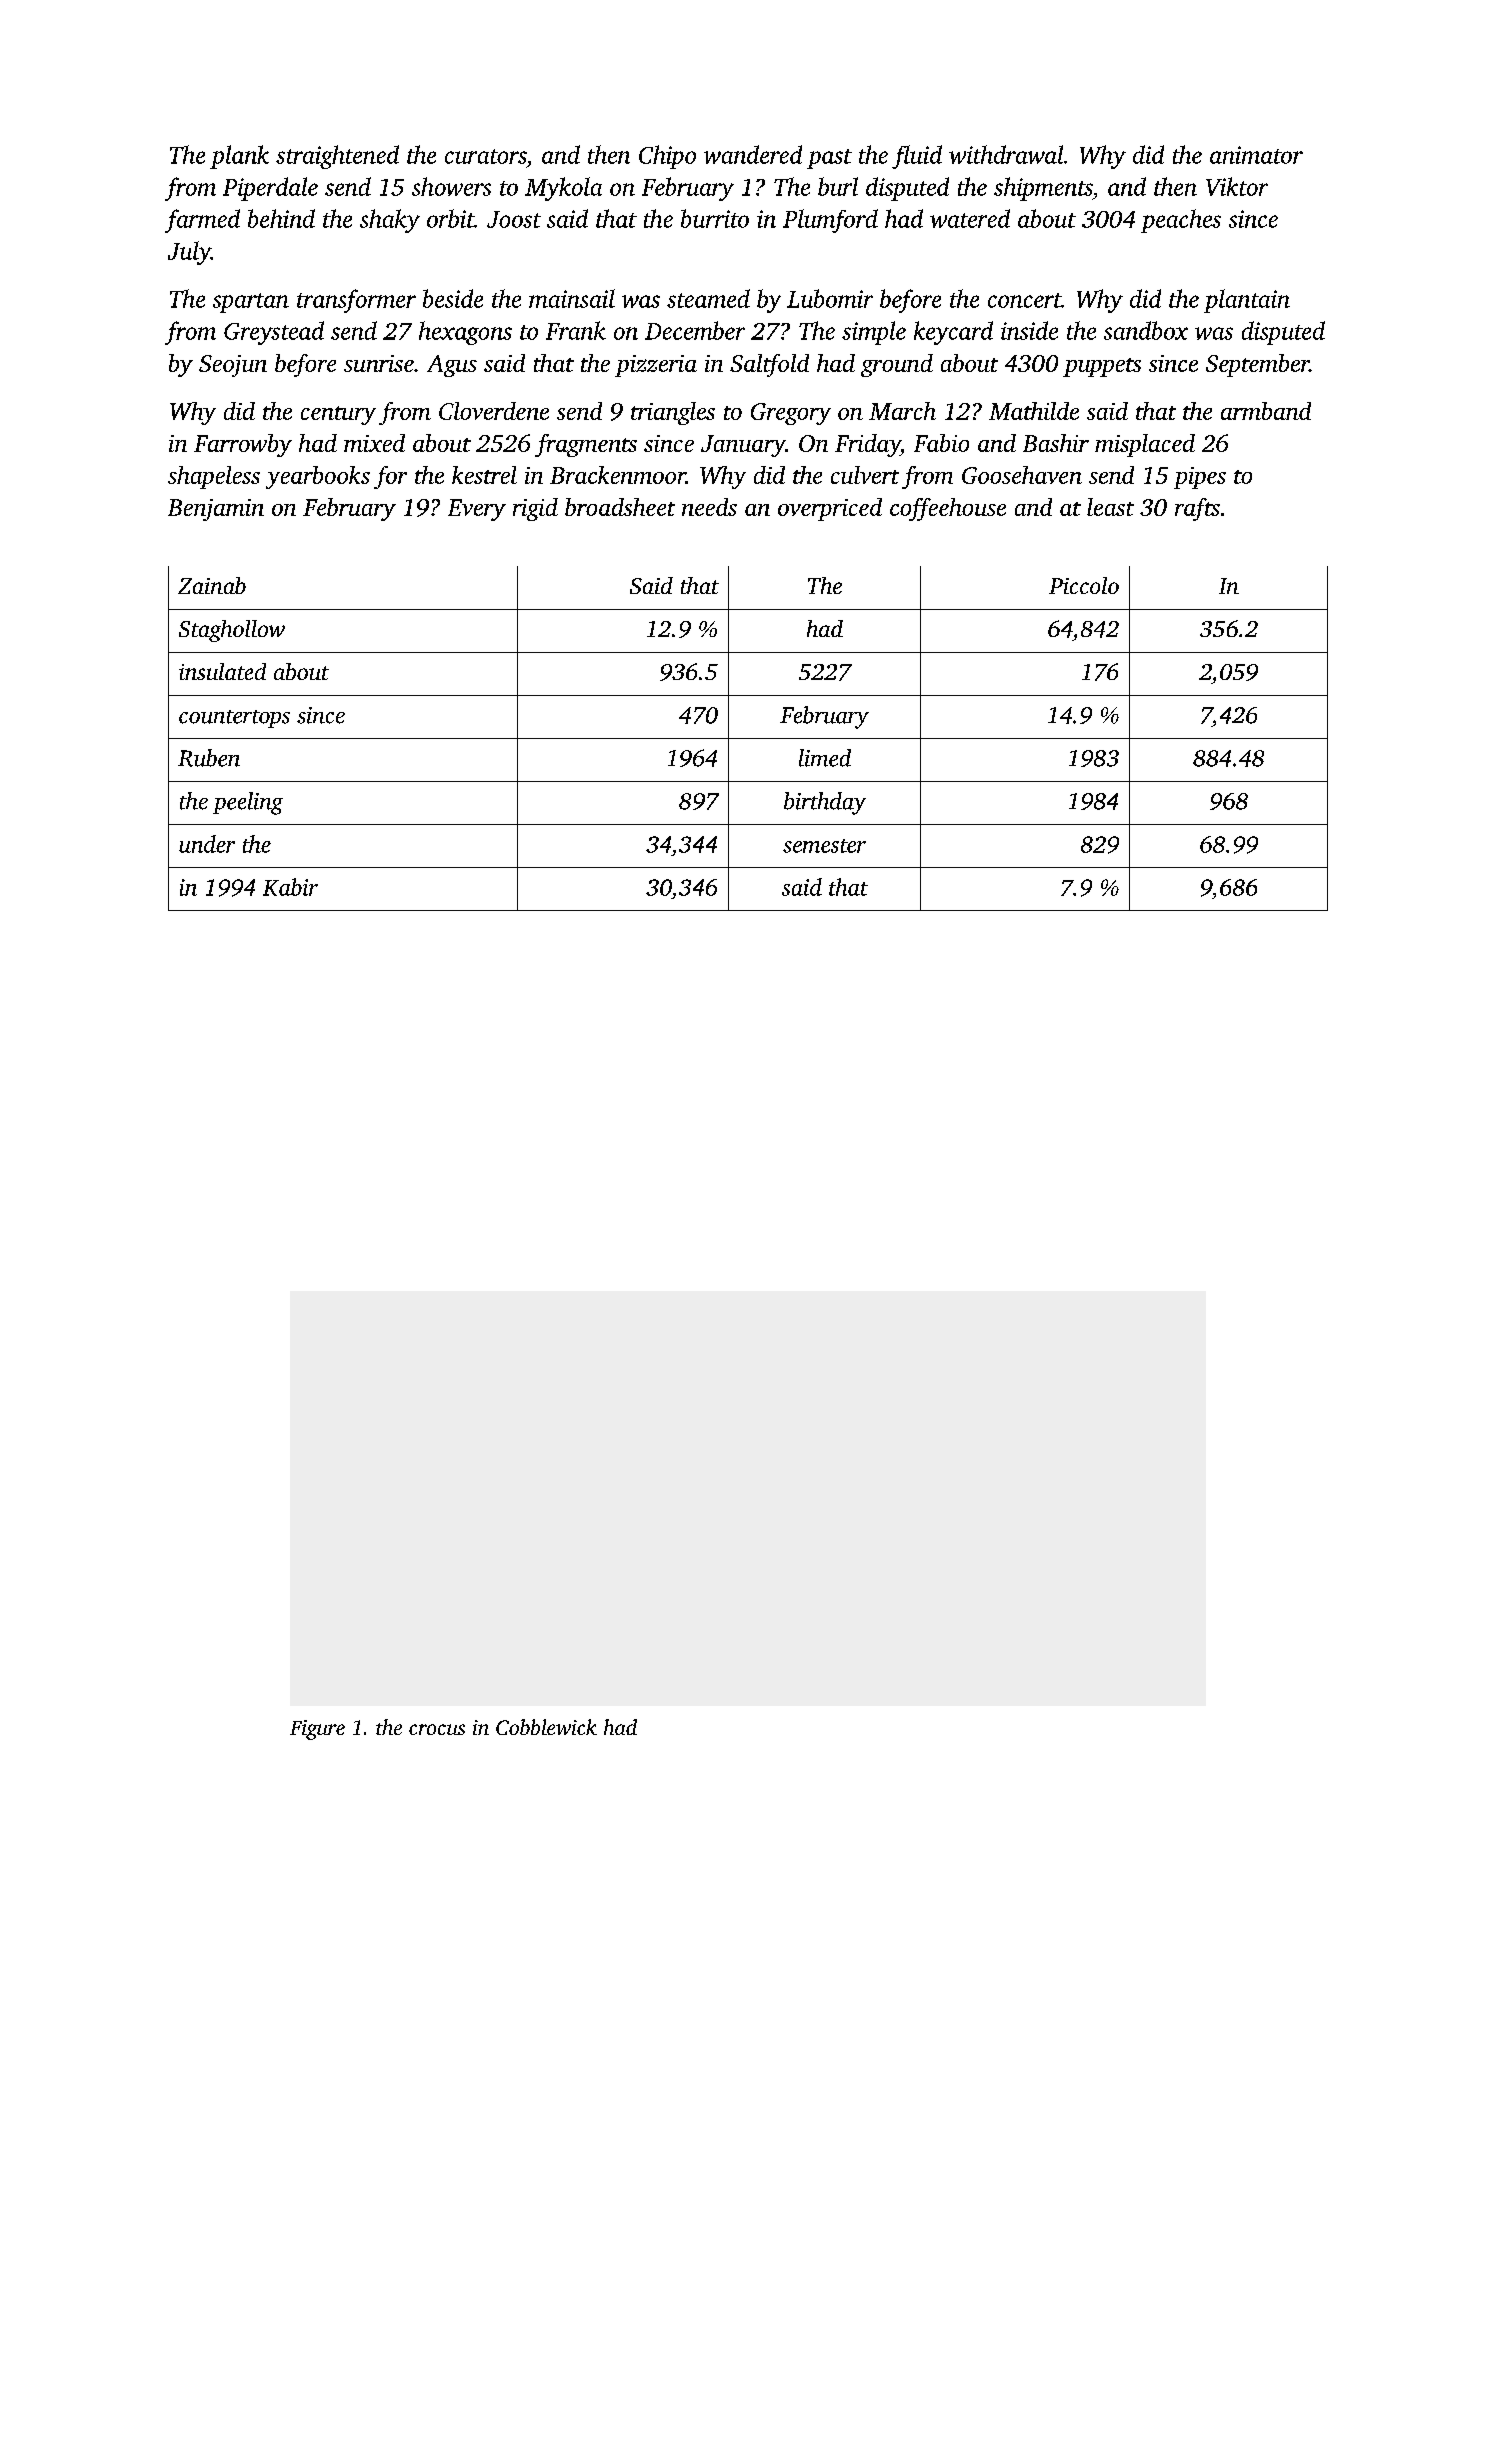 Image resolution: width=1496 pixels, height=2464 pixels. Describe the element at coordinates (212, 585) in the screenshot. I see `Zainab` at that location.
